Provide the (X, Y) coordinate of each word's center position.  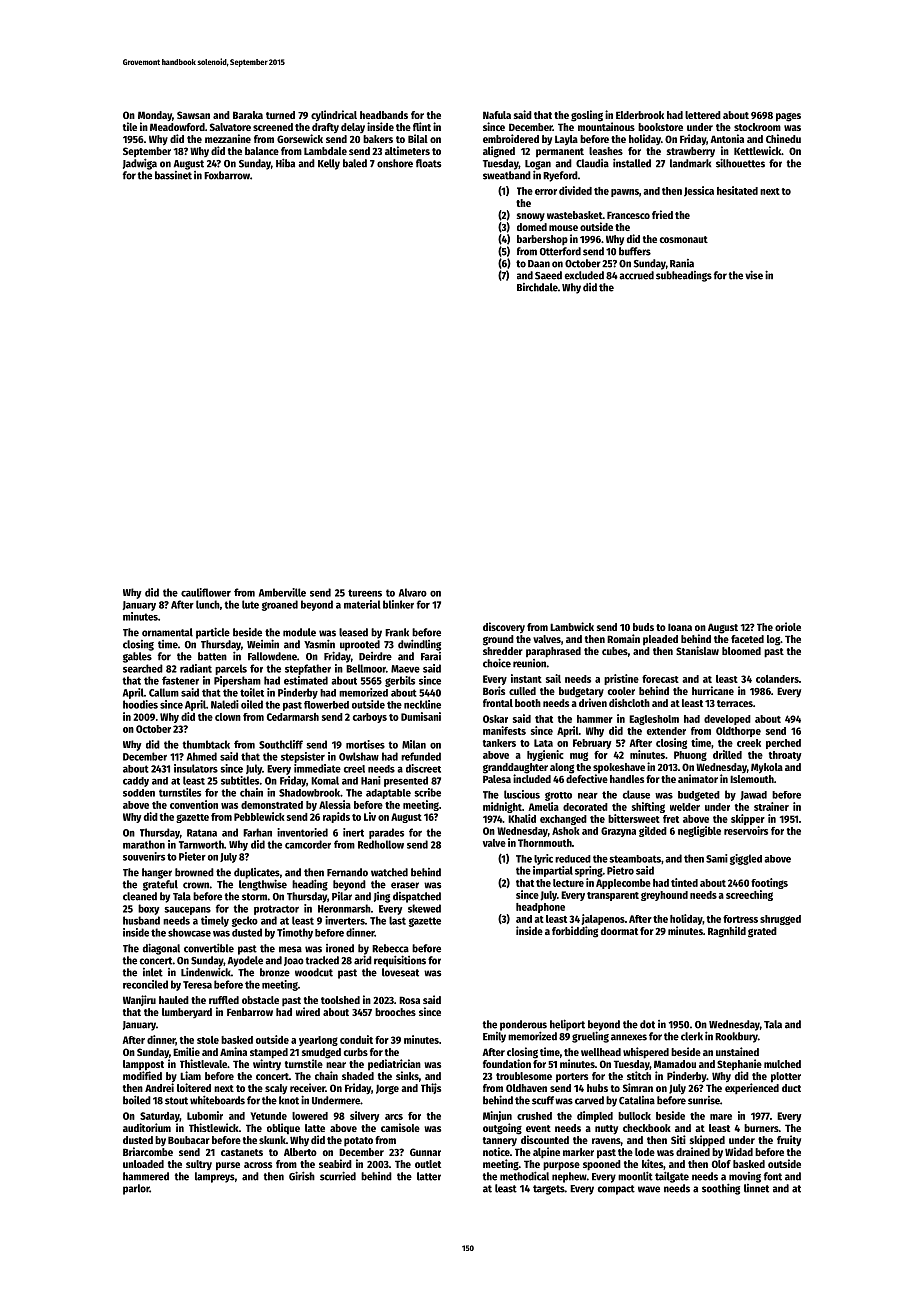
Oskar (495, 719)
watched (389, 872)
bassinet (173, 175)
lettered (703, 115)
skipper (748, 819)
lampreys (215, 1177)
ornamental (167, 632)
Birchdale (537, 287)
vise (754, 275)
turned (280, 115)
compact (616, 1190)
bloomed (741, 651)
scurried (338, 1176)
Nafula (497, 115)
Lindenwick (206, 972)
